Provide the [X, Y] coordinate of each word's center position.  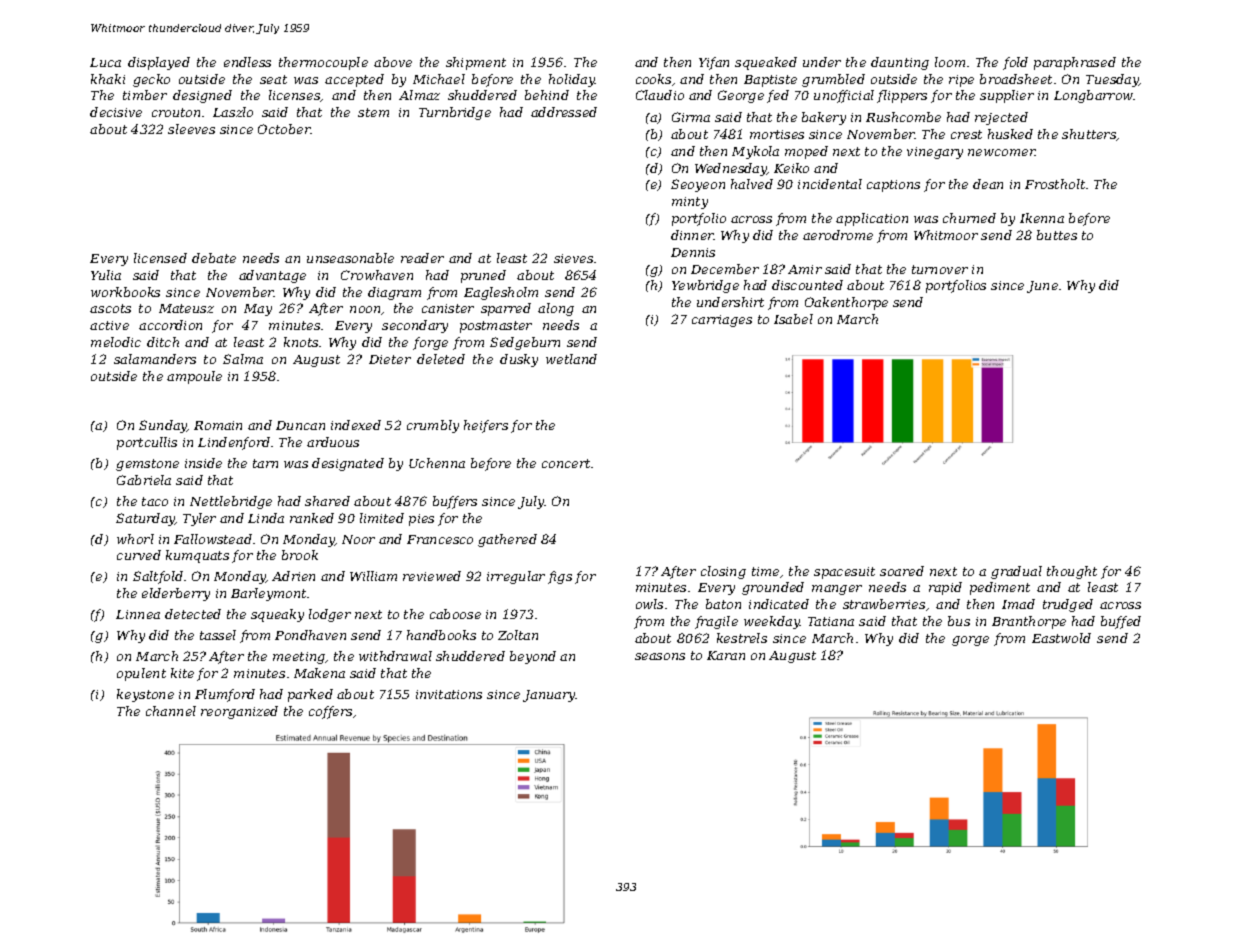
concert [566, 463]
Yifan [714, 63]
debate [214, 258]
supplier [1007, 96]
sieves [573, 258]
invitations [449, 694]
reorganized [239, 712]
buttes [1057, 235]
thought [1072, 572]
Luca [105, 62]
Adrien [293, 576]
